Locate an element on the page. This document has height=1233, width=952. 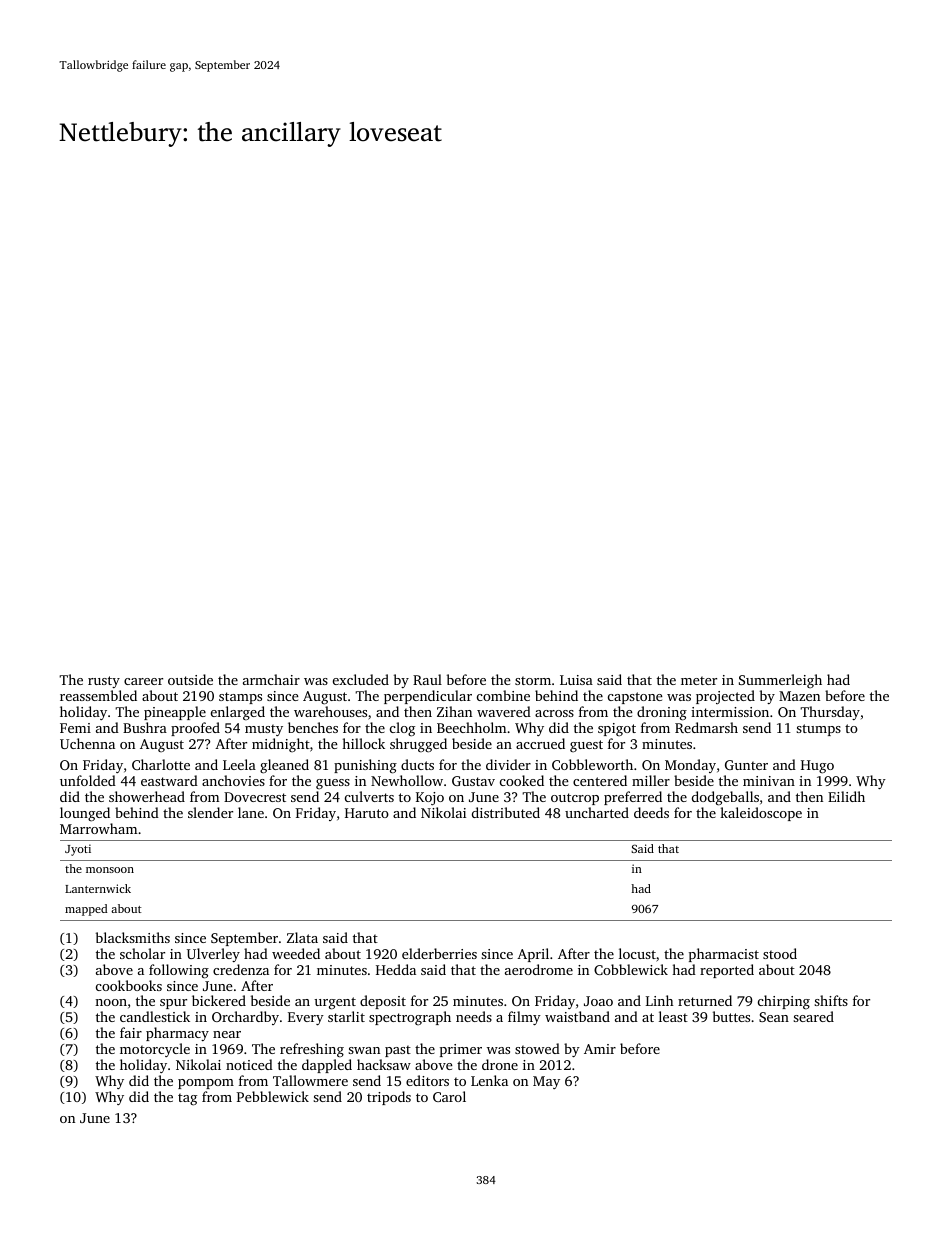
tag is located at coordinates (187, 1099).
